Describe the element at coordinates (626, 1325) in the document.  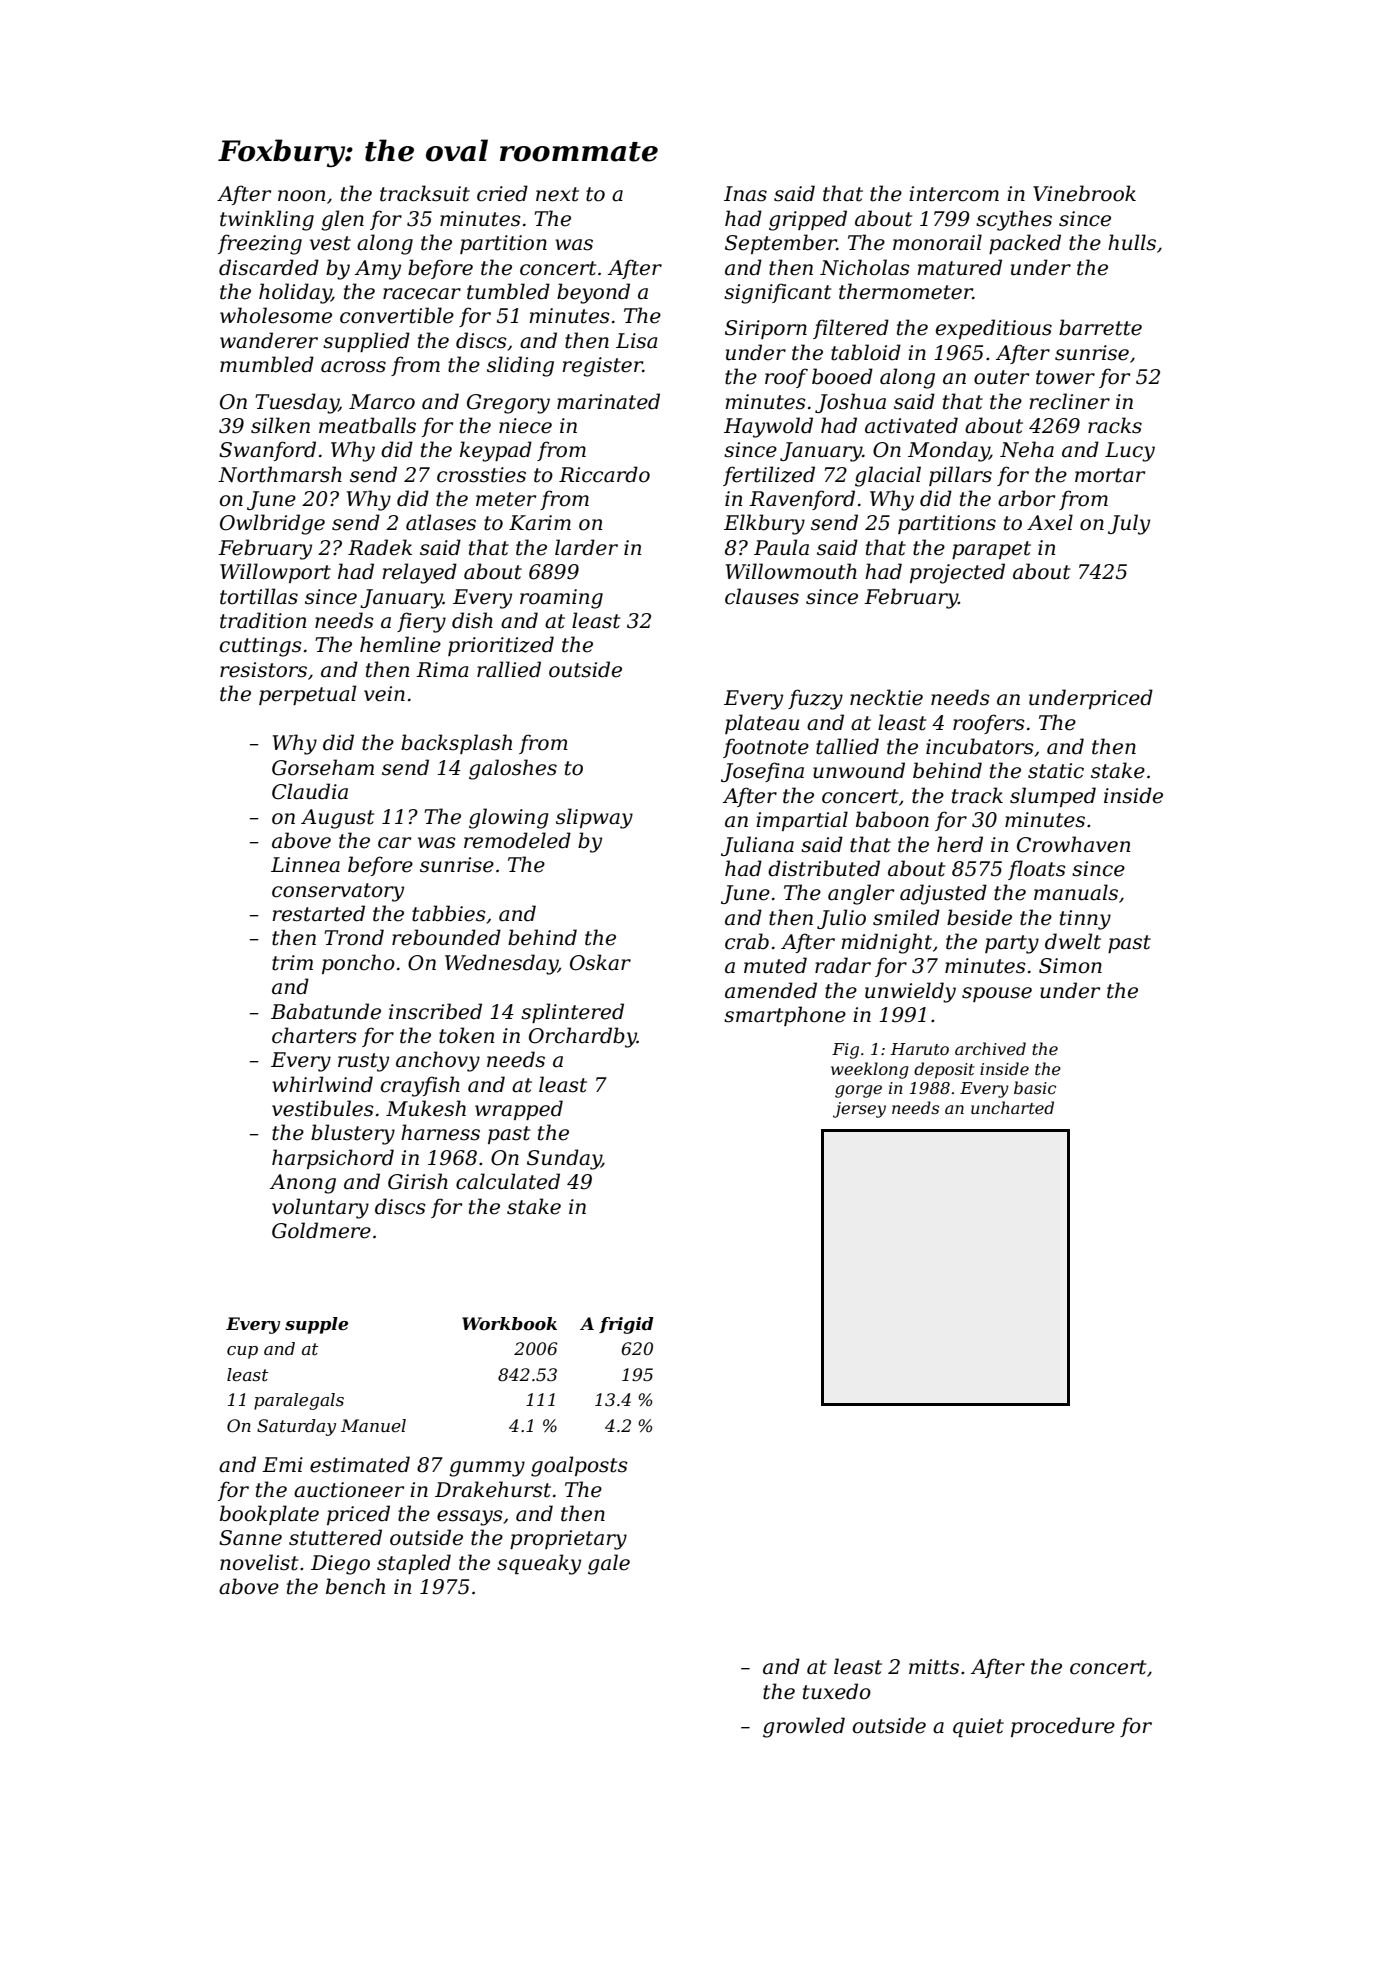
I see `frigid` at that location.
